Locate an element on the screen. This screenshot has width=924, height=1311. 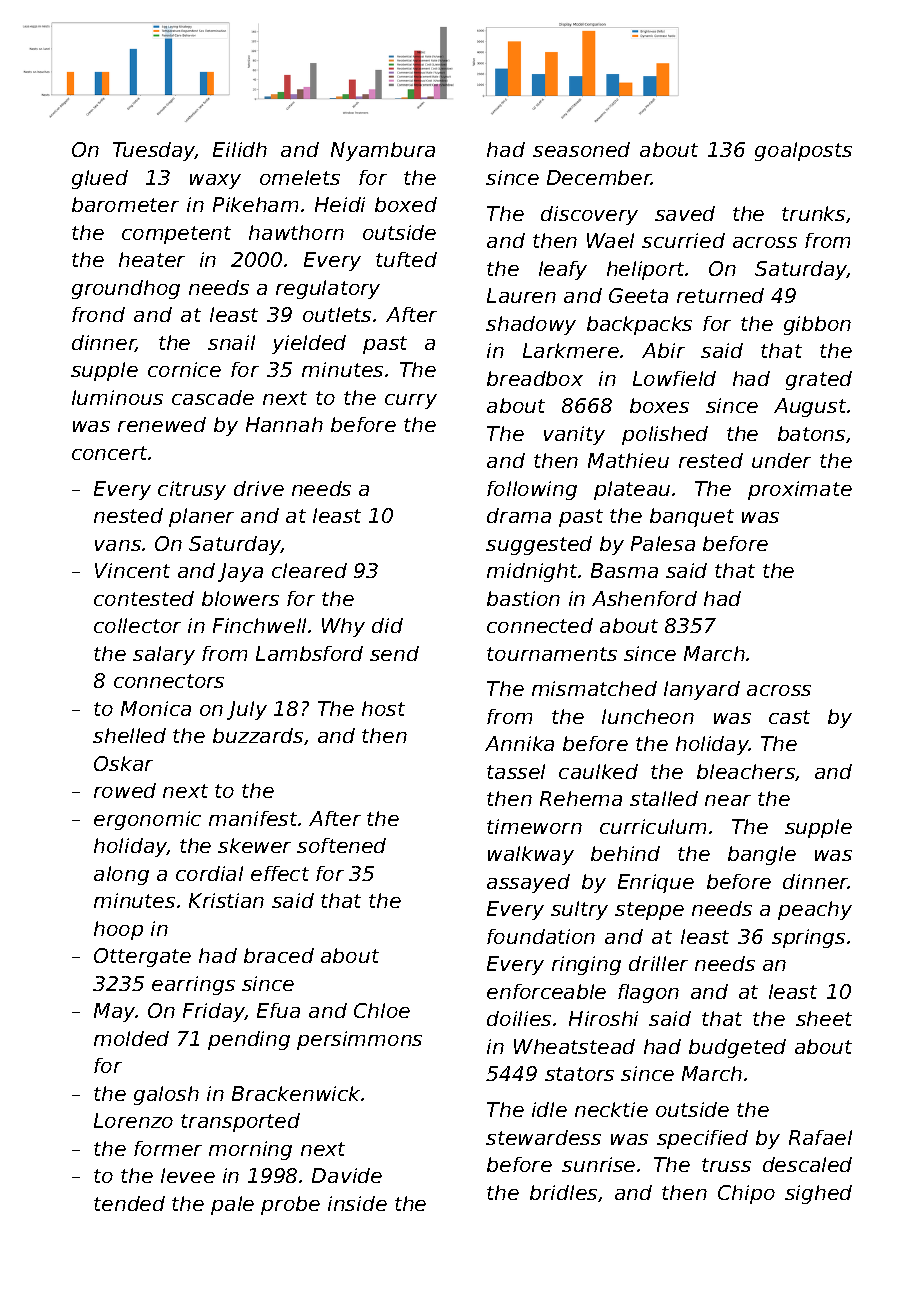
behind is located at coordinates (625, 853).
